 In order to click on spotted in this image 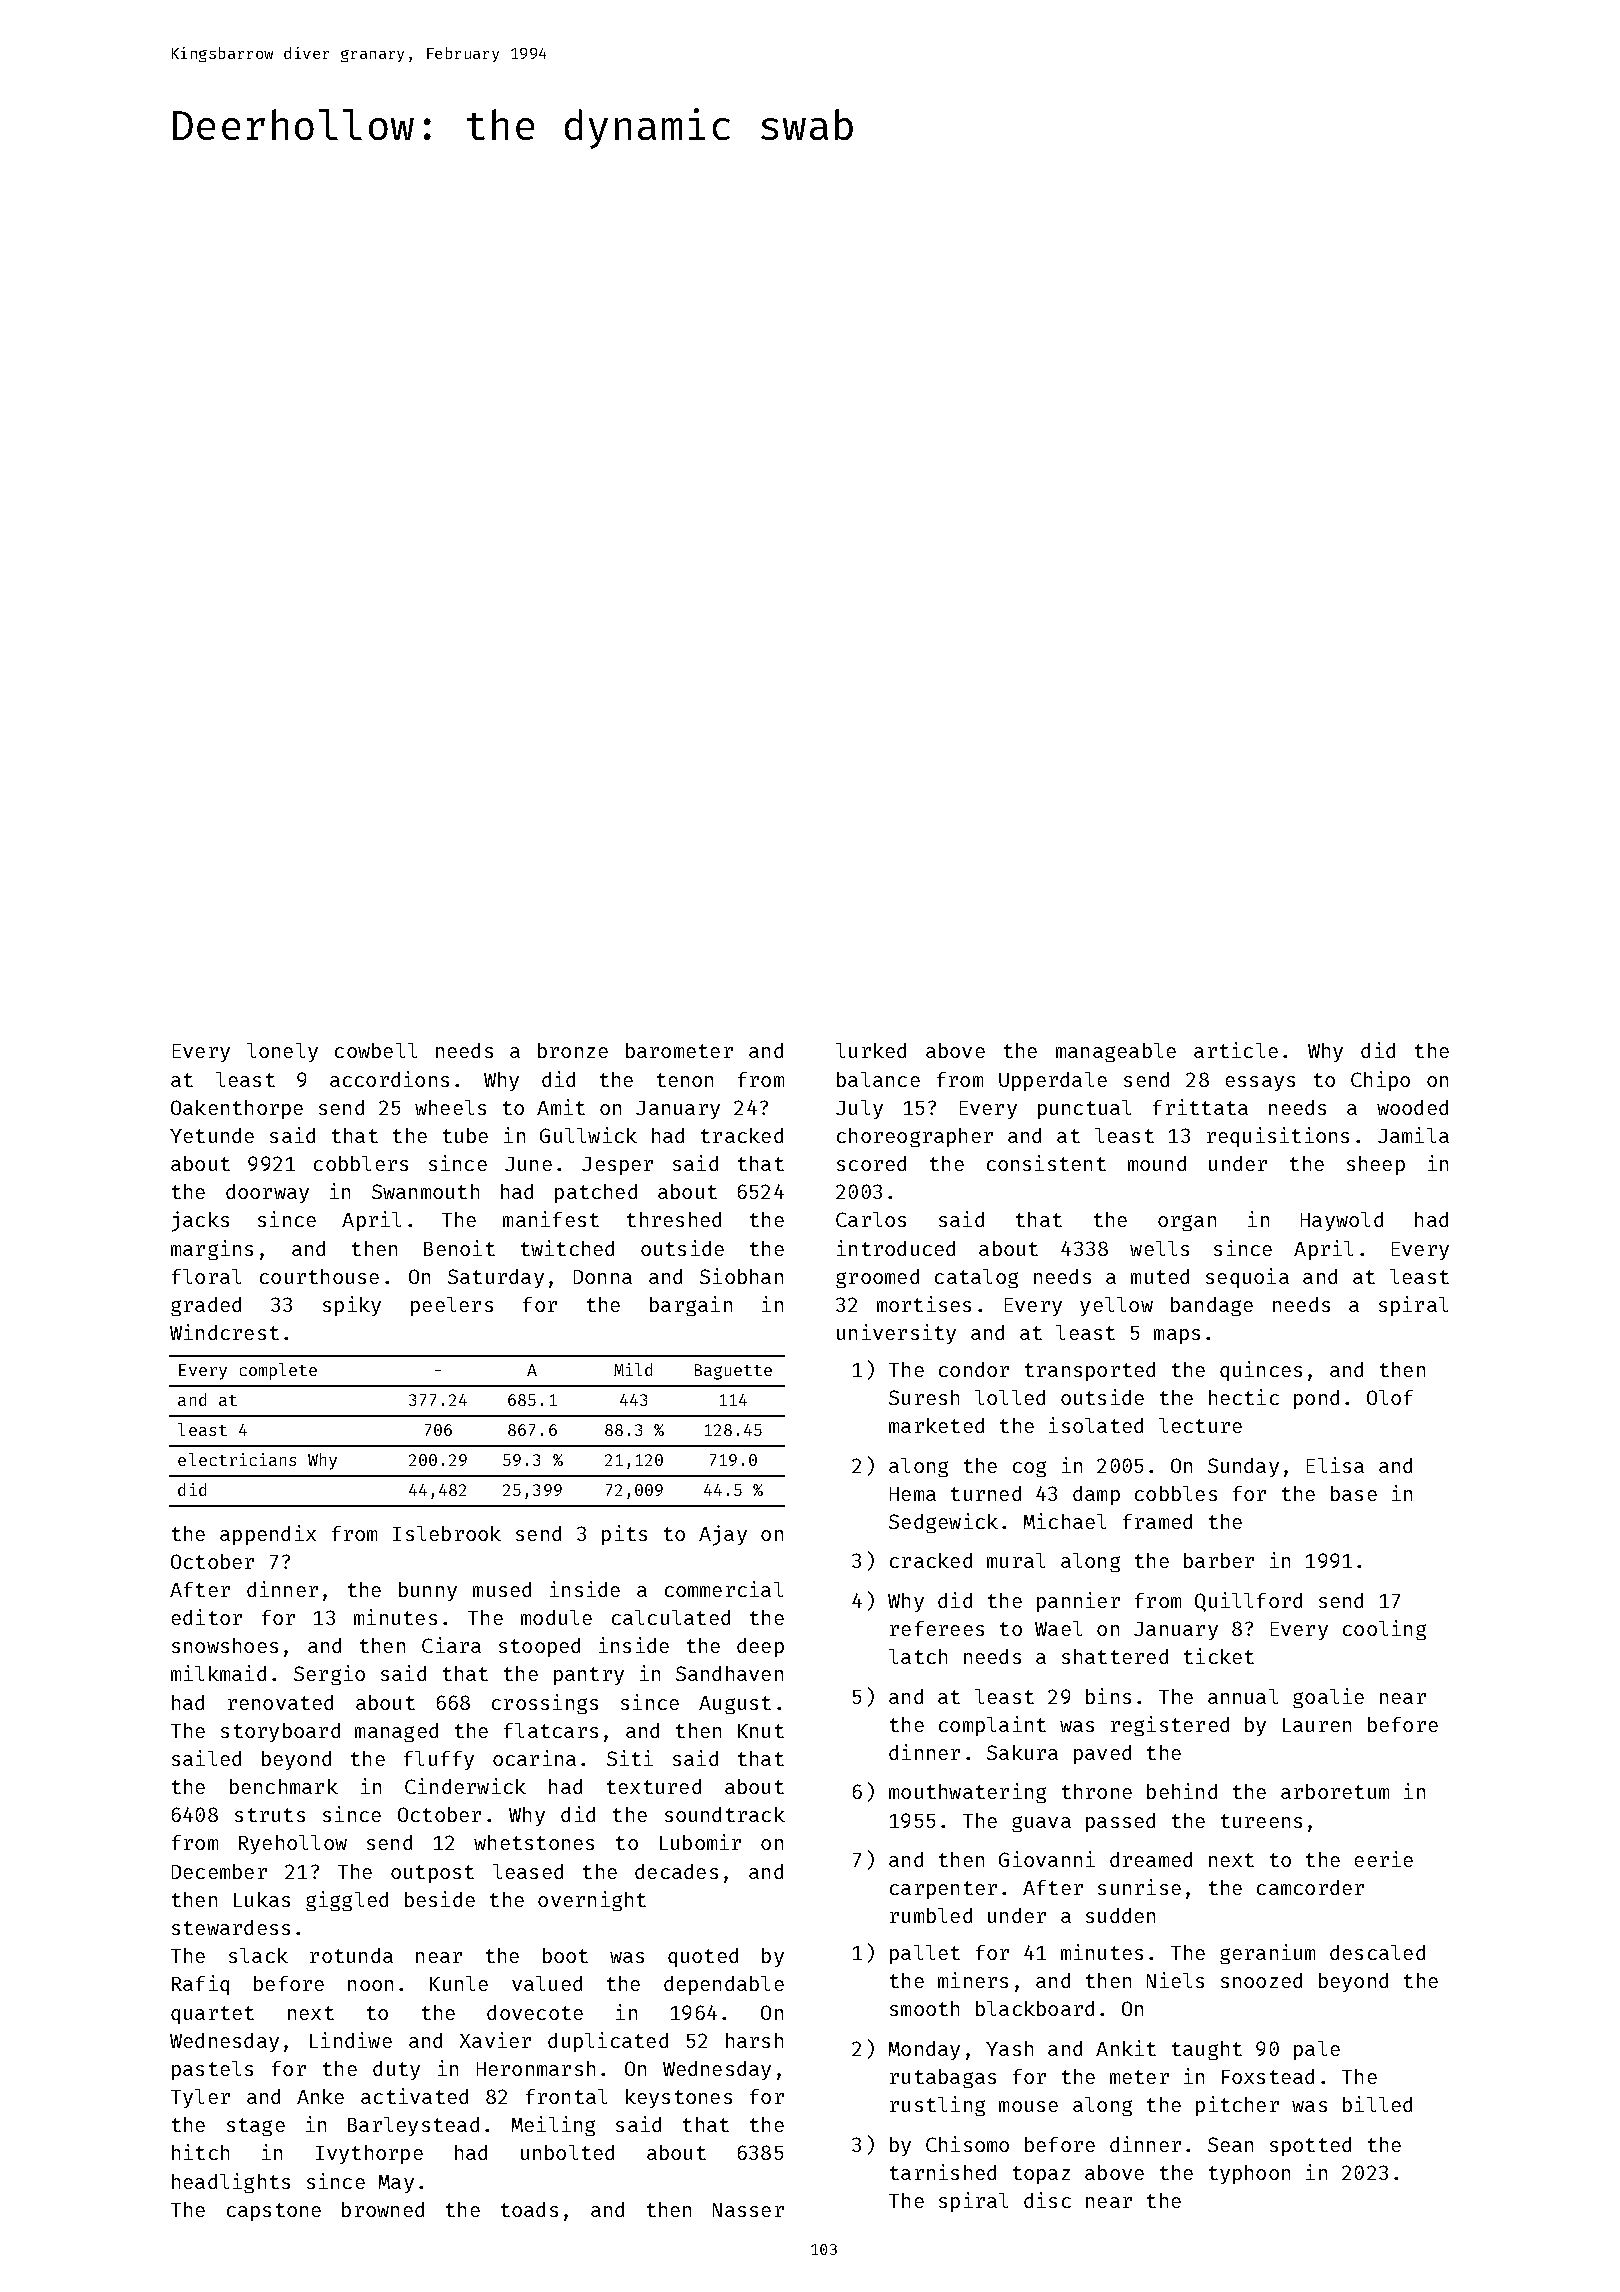, I will do `click(1310, 2146)`.
